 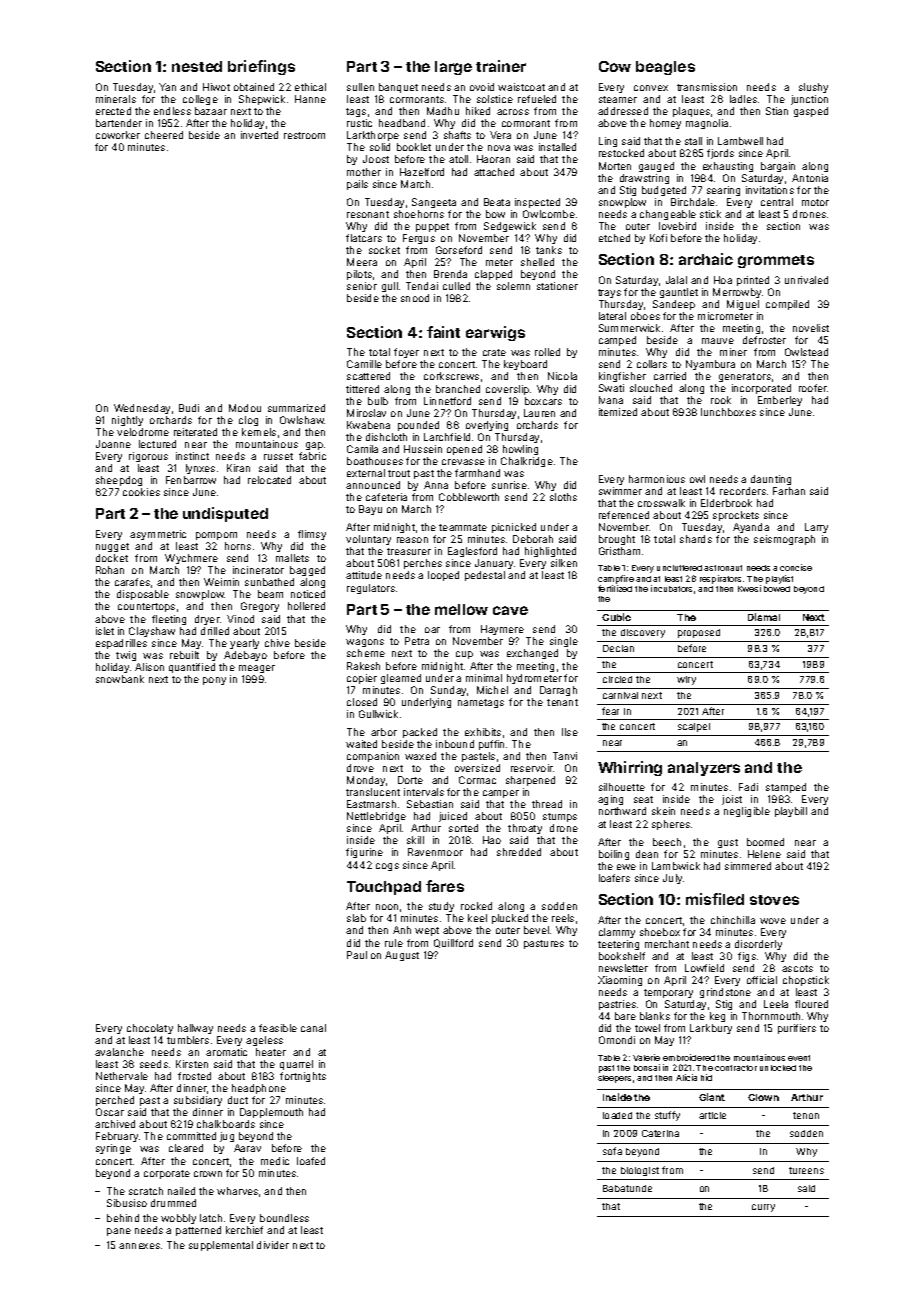 What do you see at coordinates (127, 1203) in the page?
I see `Sibusiso` at bounding box center [127, 1203].
